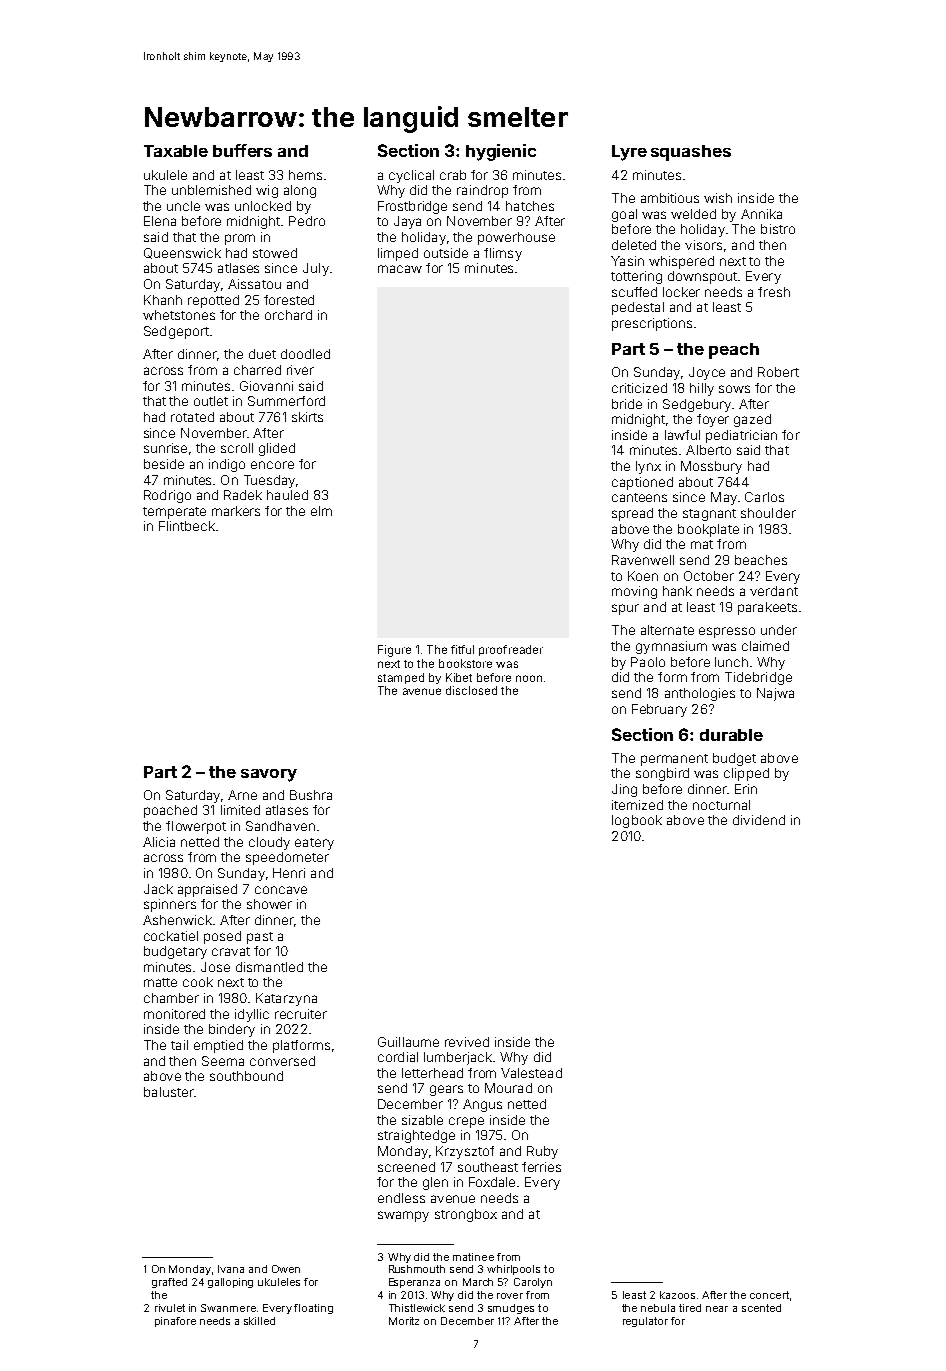  I want to click on Moritz, so click(404, 1321).
